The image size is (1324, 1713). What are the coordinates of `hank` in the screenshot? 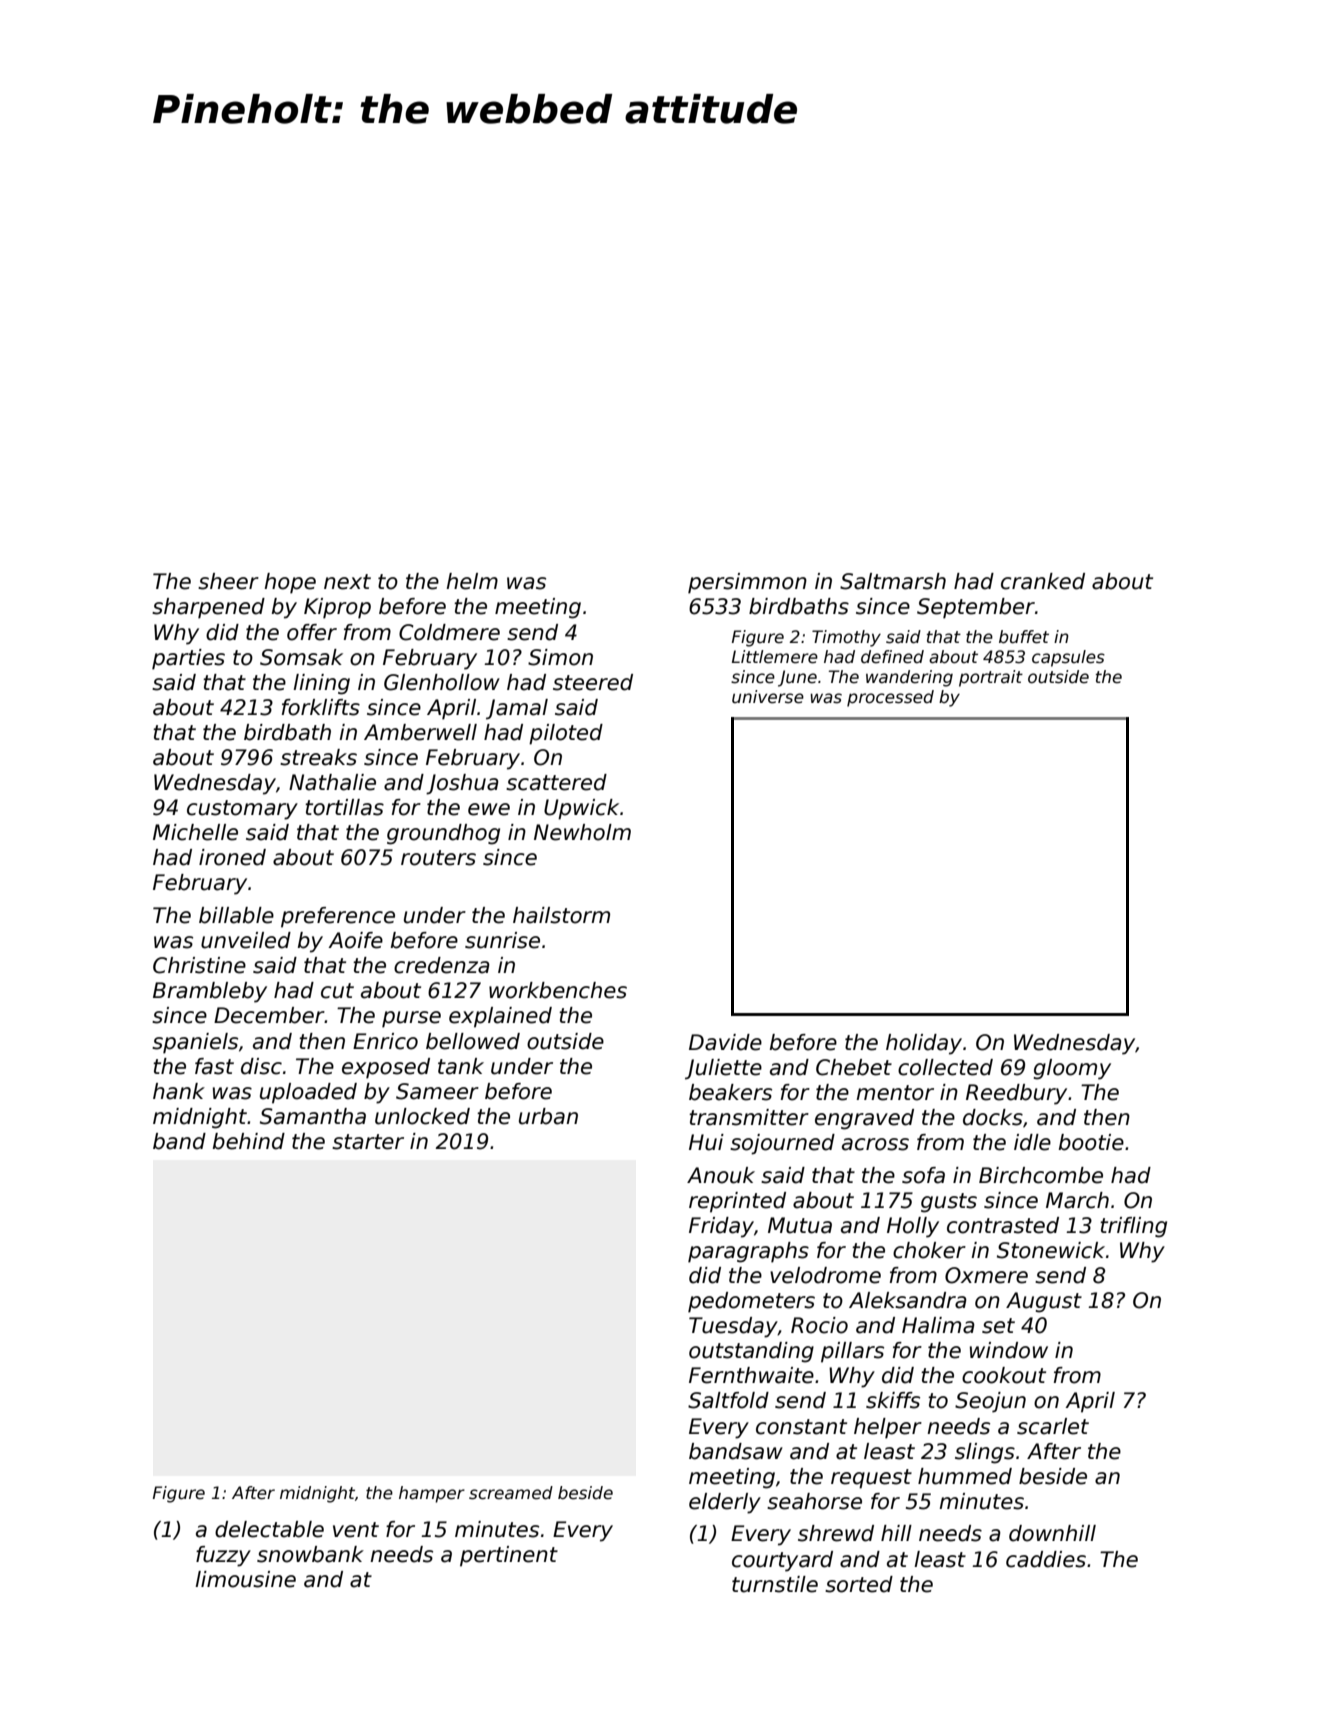 It's located at (179, 1091).
